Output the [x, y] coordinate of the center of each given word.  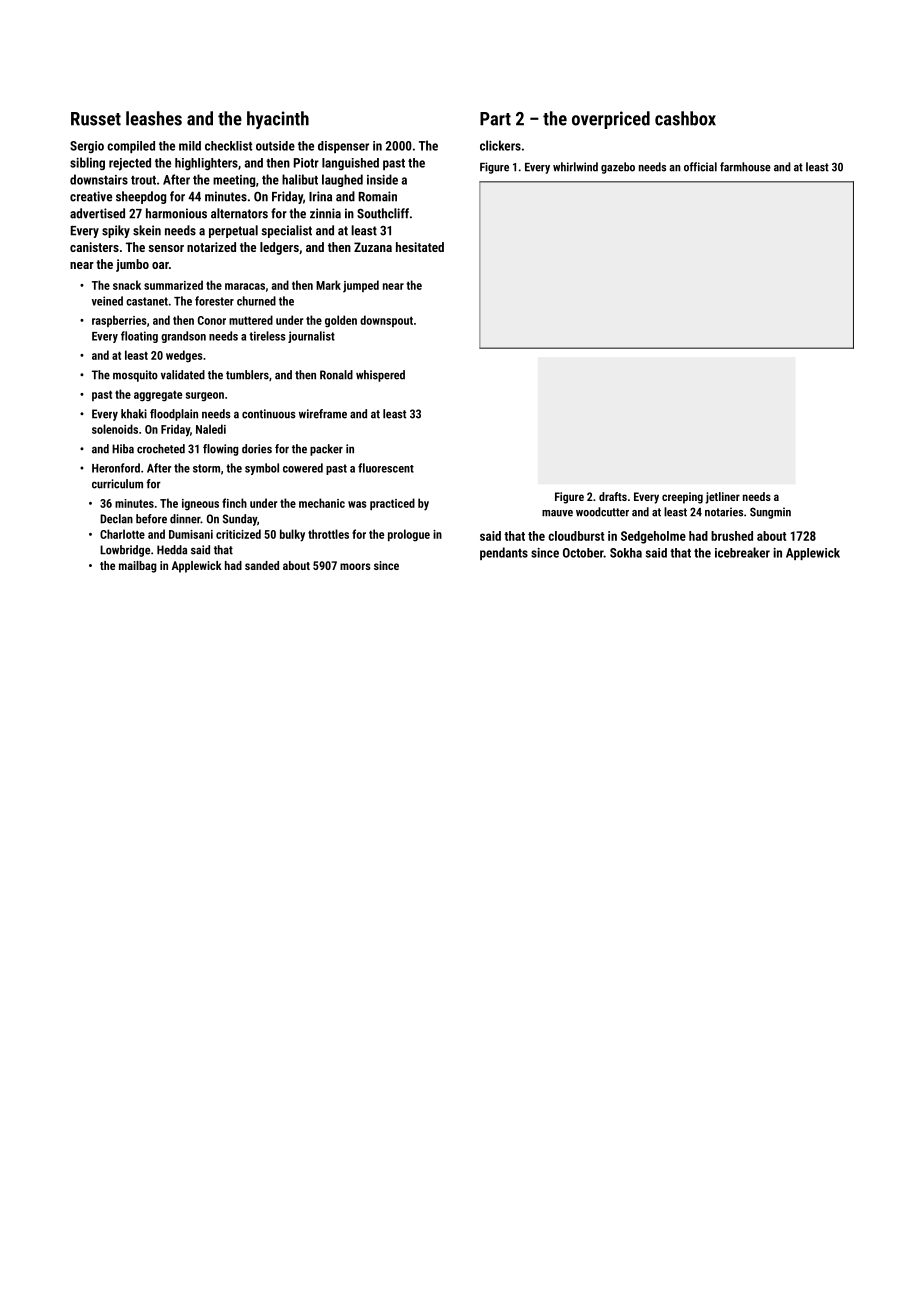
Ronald [336, 375]
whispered [380, 376]
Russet [96, 119]
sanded [262, 565]
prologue [409, 535]
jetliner [722, 498]
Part [495, 119]
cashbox [685, 118]
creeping [682, 498]
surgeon [205, 397]
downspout [386, 321]
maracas [245, 286]
